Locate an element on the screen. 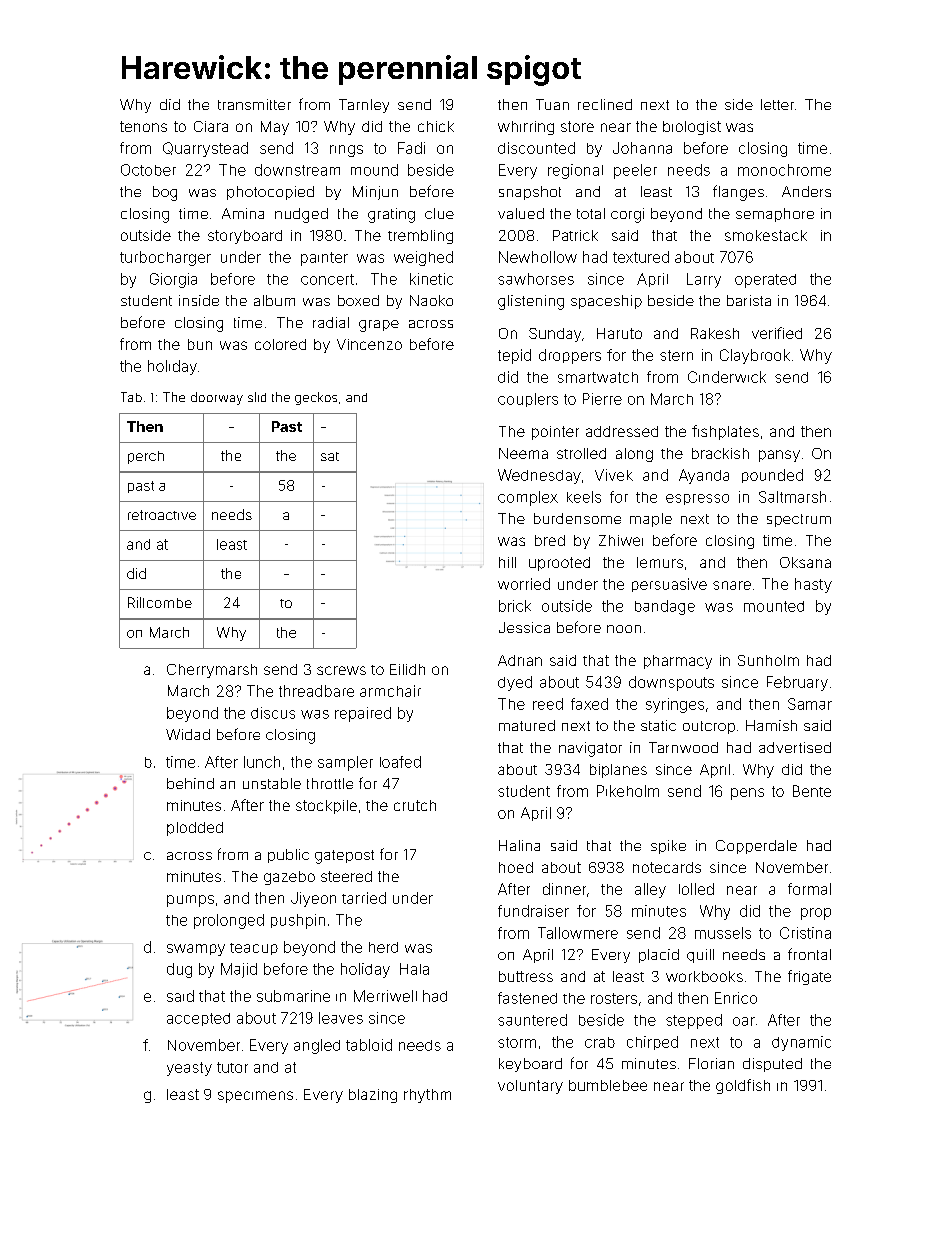  storyboard is located at coordinates (245, 237).
